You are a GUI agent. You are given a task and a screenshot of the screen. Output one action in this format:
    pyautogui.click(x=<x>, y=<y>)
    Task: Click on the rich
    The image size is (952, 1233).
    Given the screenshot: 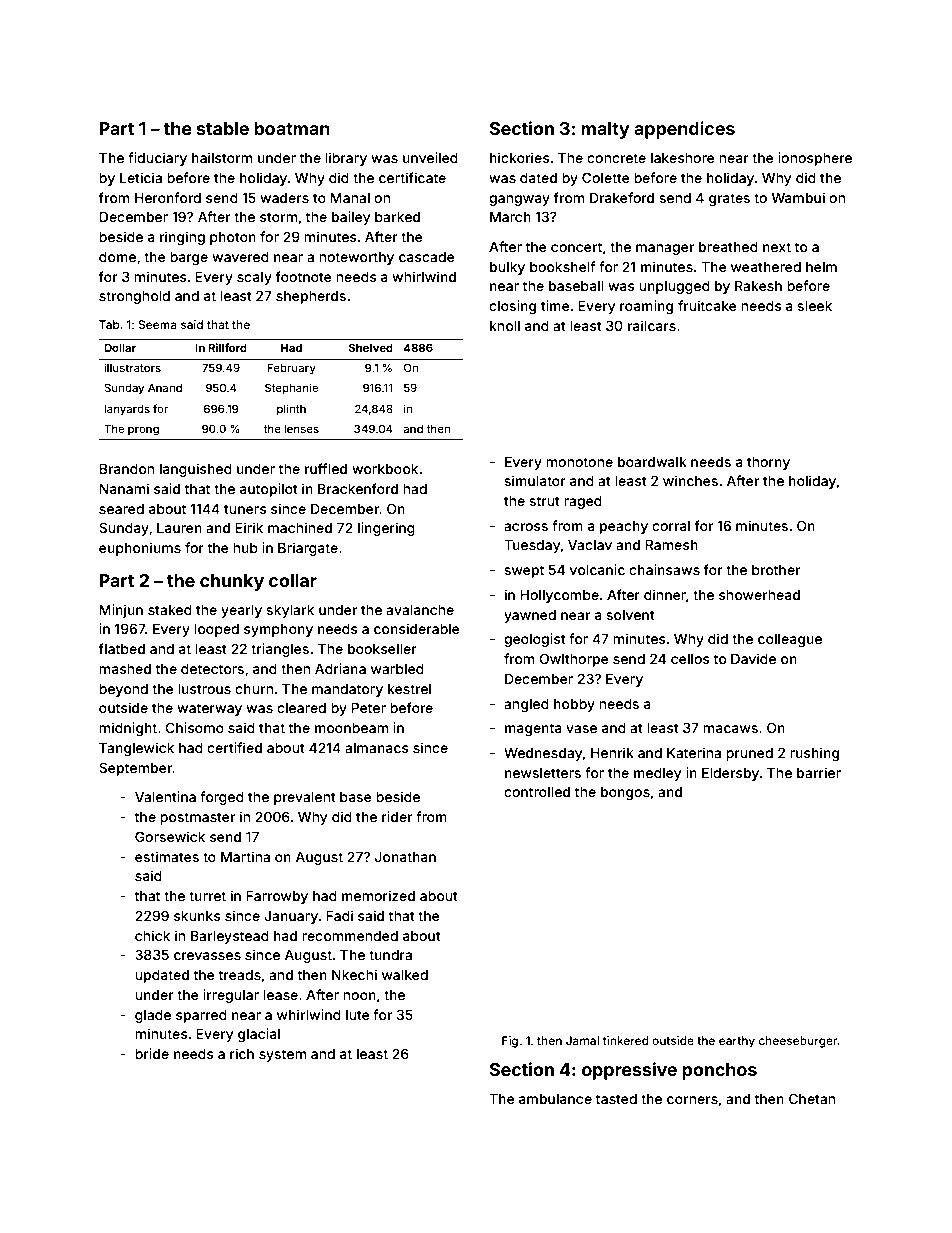 What is the action you would take?
    pyautogui.click(x=242, y=1053)
